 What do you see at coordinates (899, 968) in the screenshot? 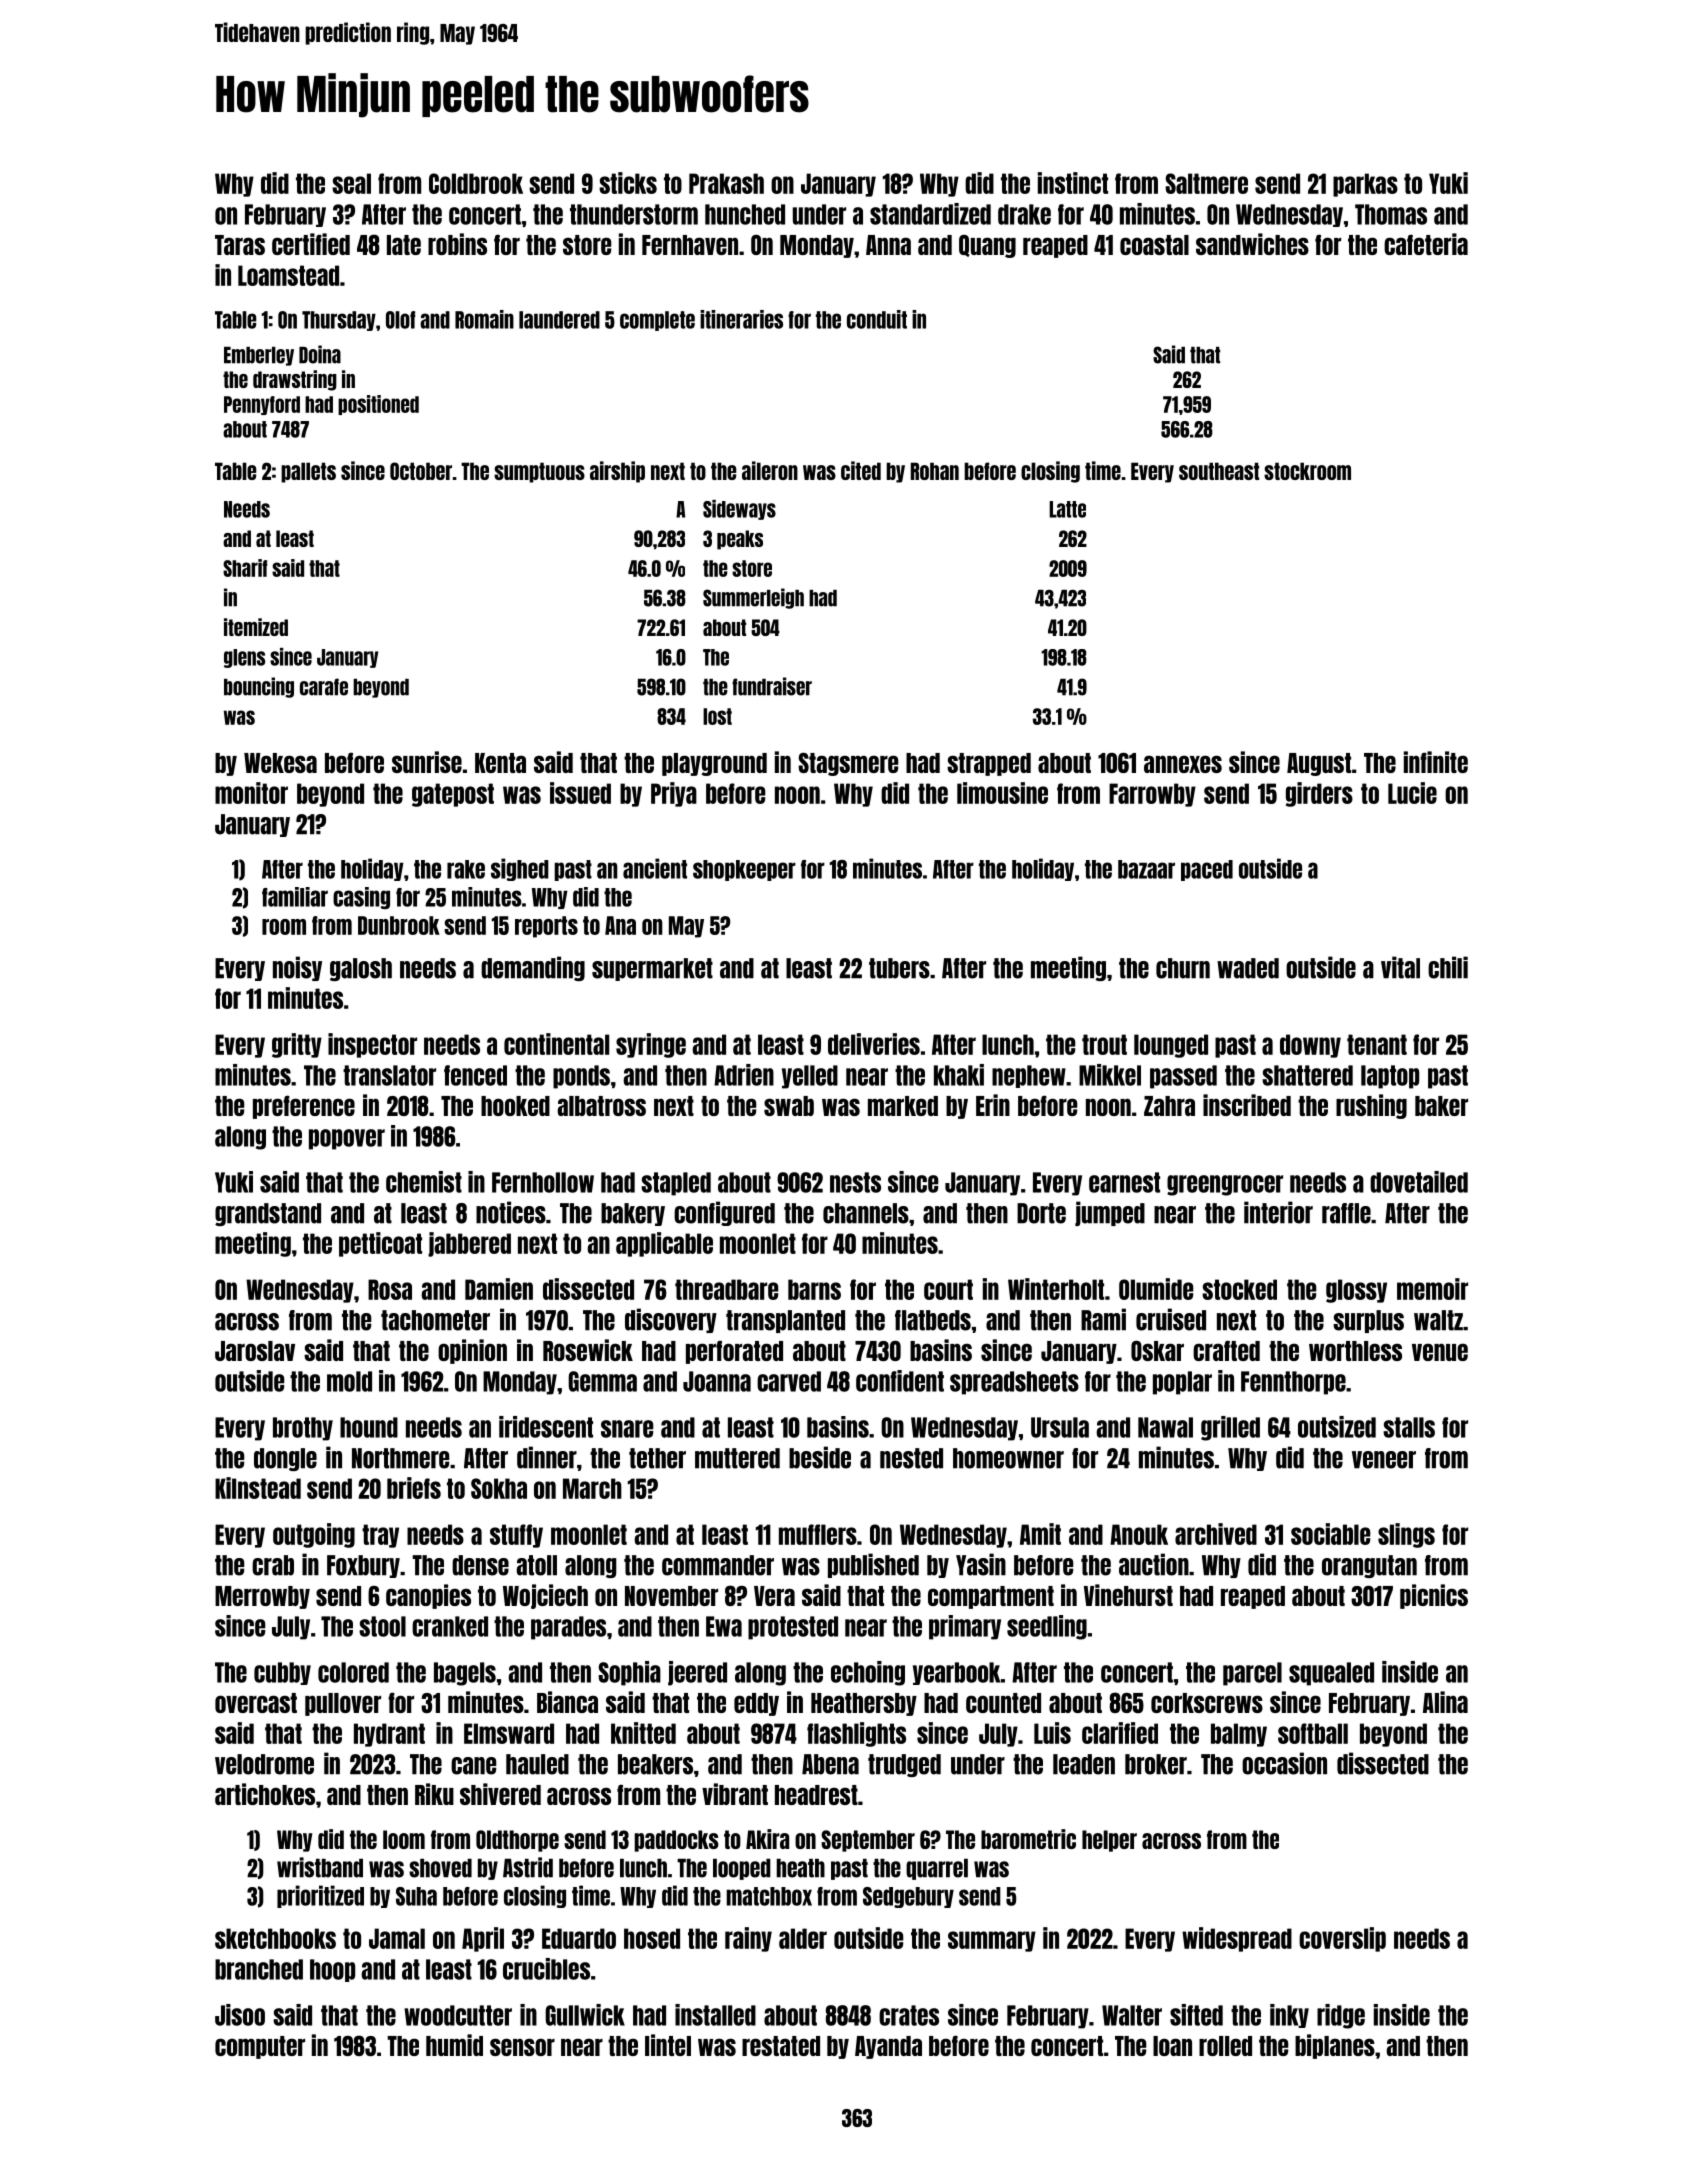
I see `tubers` at bounding box center [899, 968].
